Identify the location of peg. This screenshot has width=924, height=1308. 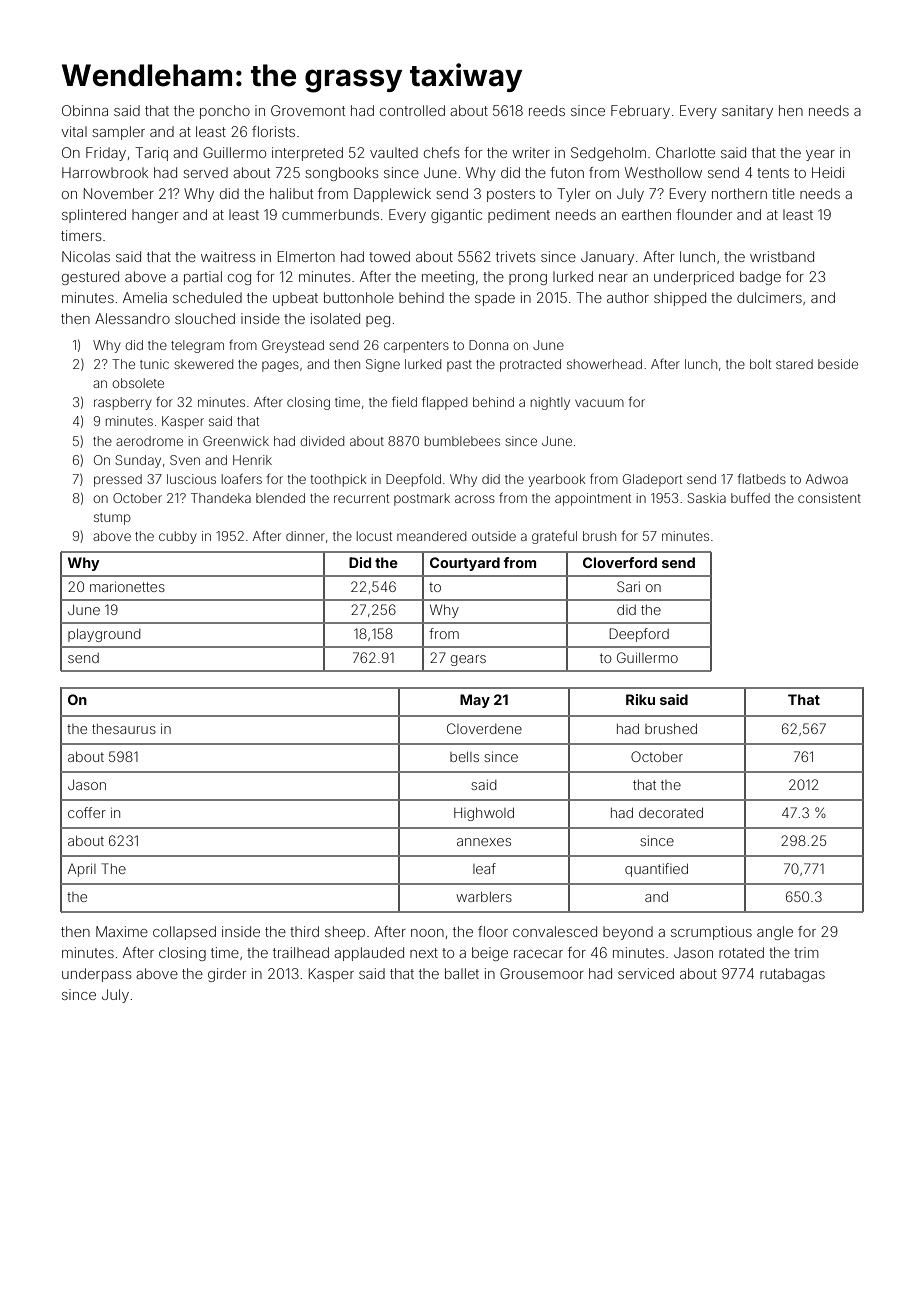
(378, 321).
